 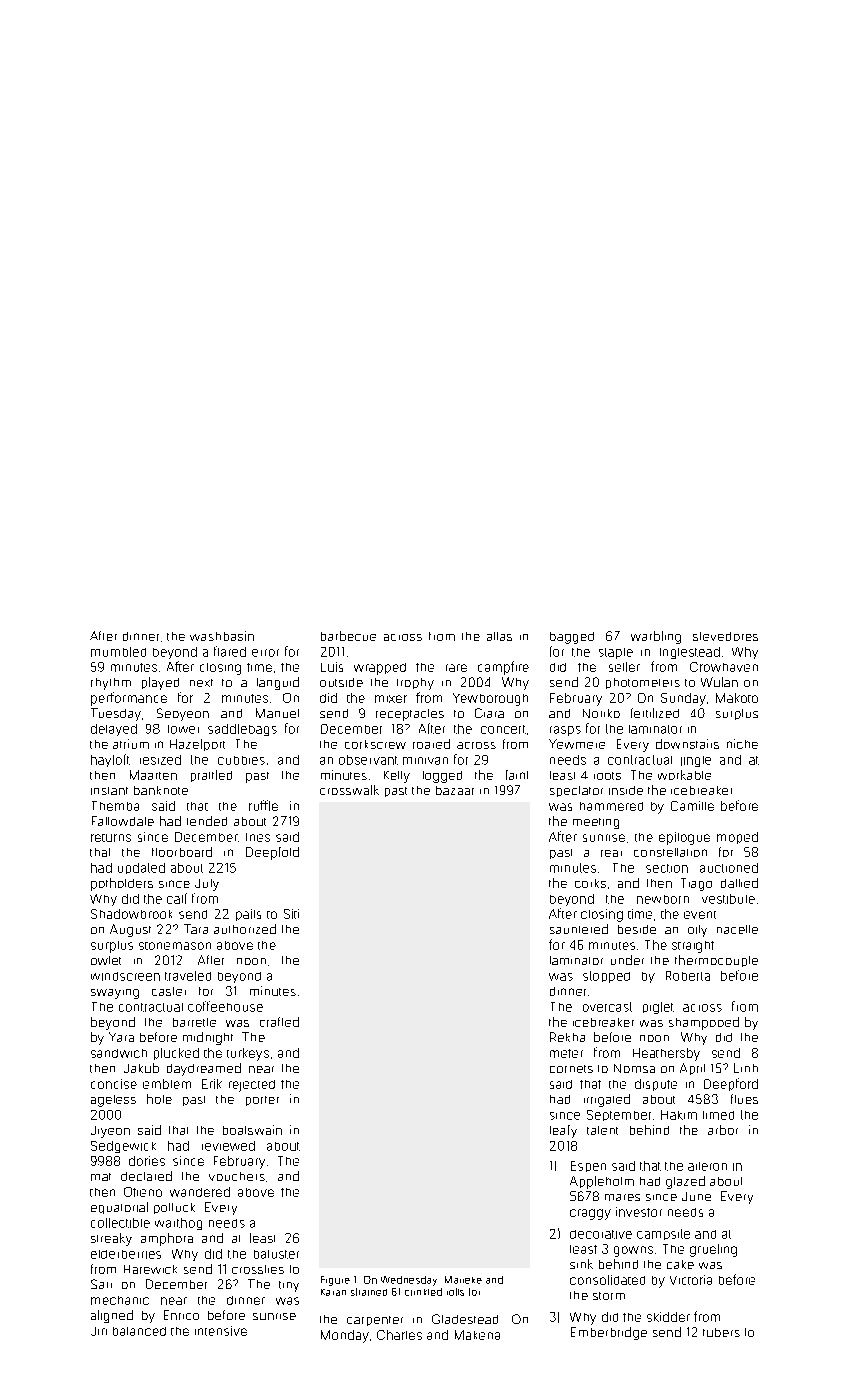 What do you see at coordinates (596, 823) in the screenshot?
I see `meeting` at bounding box center [596, 823].
